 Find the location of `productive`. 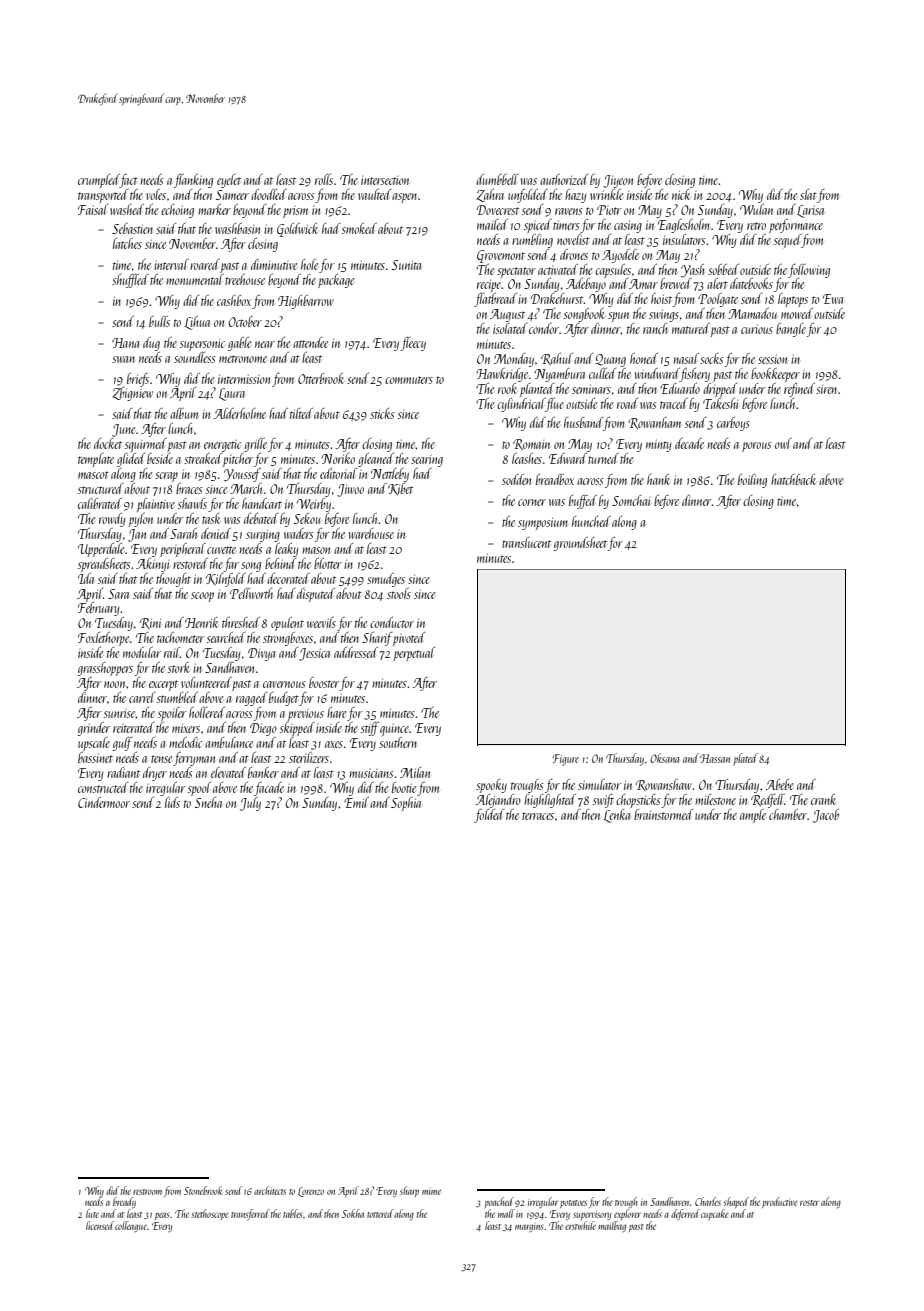

productive is located at coordinates (780, 1202).
